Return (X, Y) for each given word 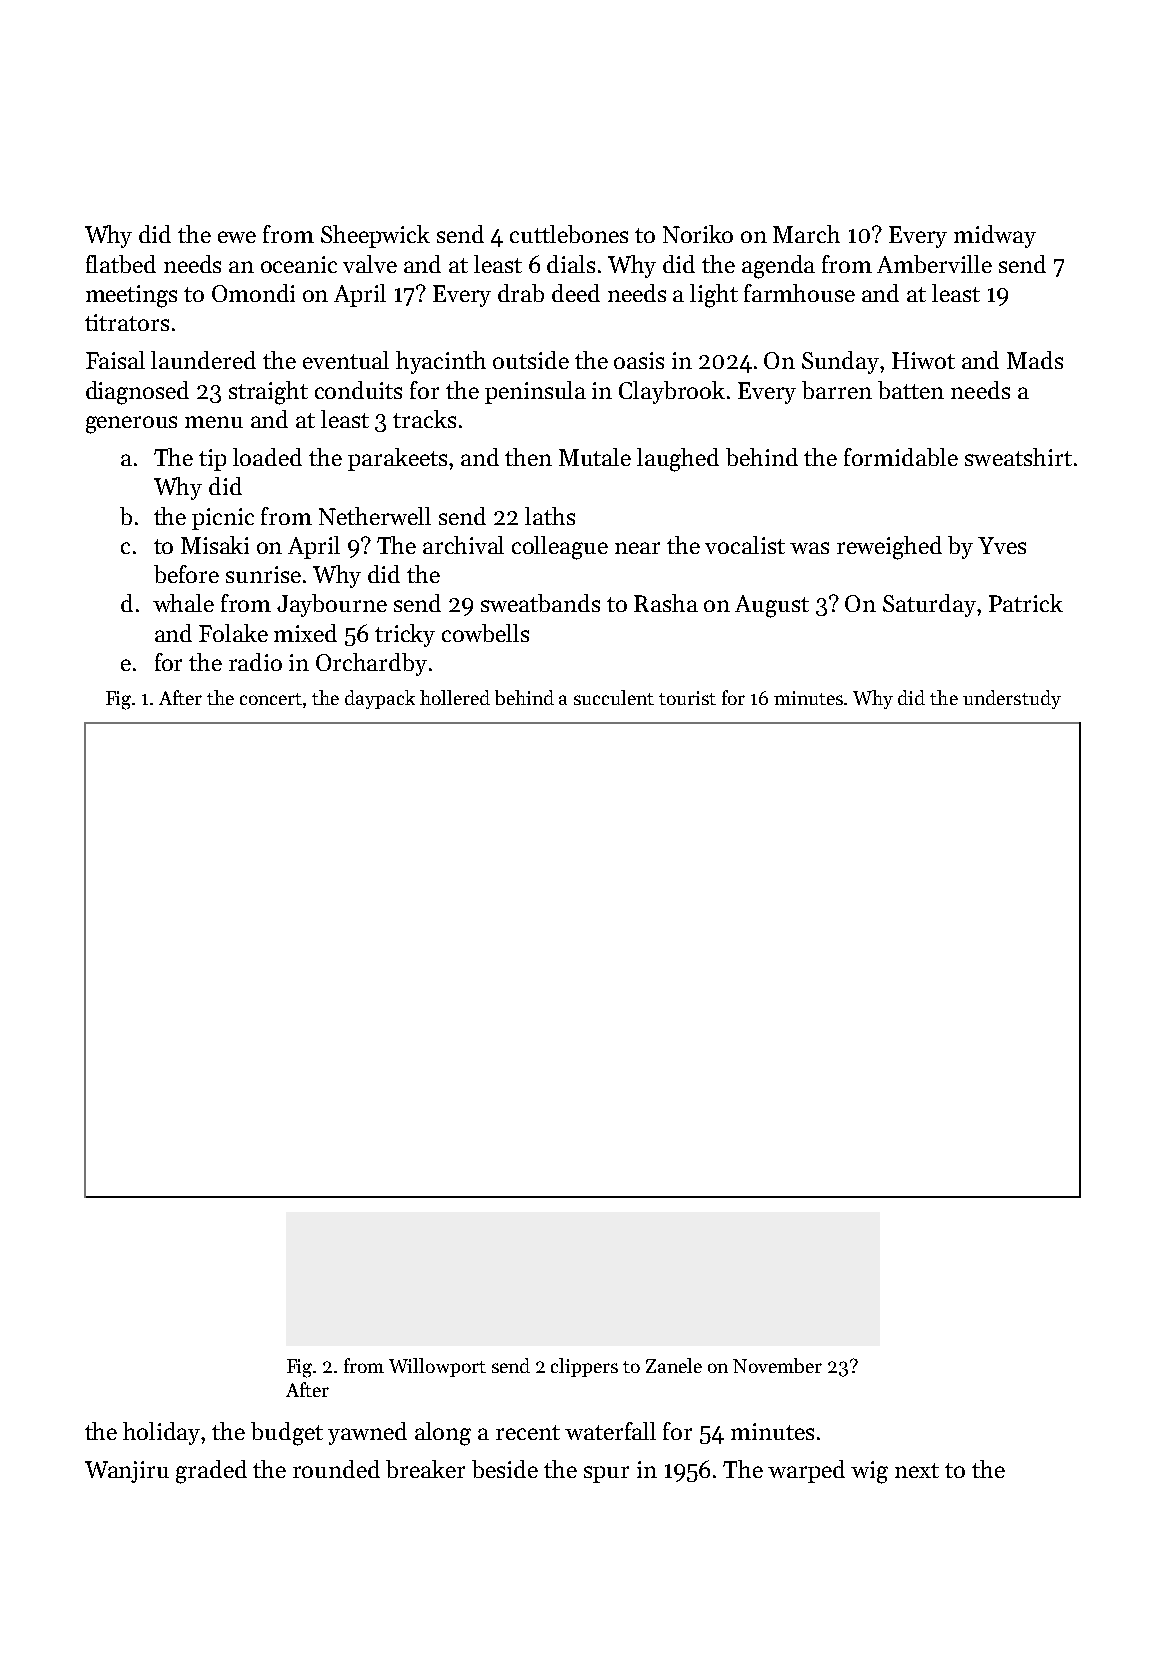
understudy (1012, 699)
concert (272, 700)
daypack (380, 699)
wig (869, 1472)
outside (531, 360)
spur (606, 1474)
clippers (584, 1367)
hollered (455, 697)
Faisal (115, 360)
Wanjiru (127, 1472)
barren (837, 390)
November (777, 1365)
